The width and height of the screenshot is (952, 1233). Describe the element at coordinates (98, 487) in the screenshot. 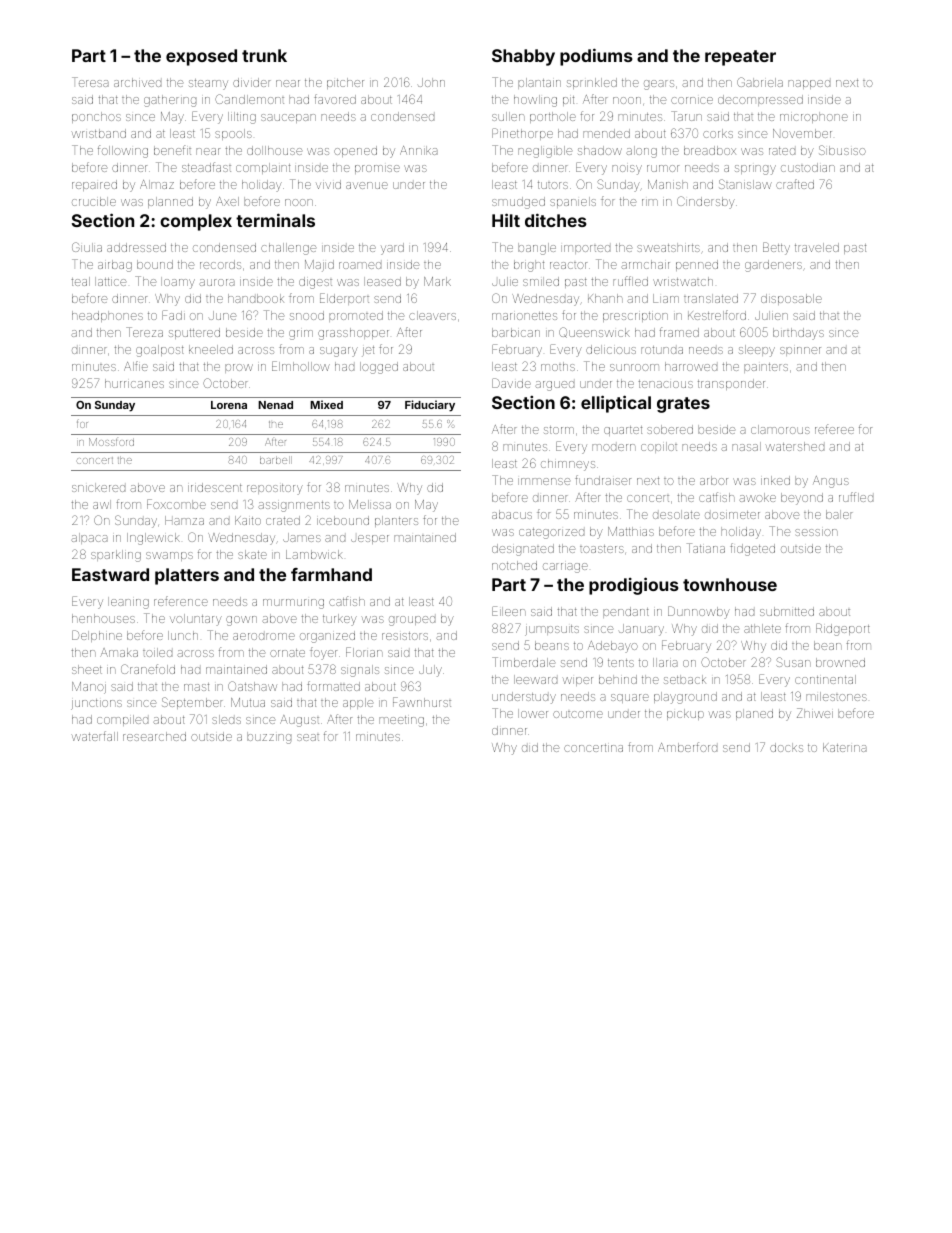

I see `snickered` at that location.
